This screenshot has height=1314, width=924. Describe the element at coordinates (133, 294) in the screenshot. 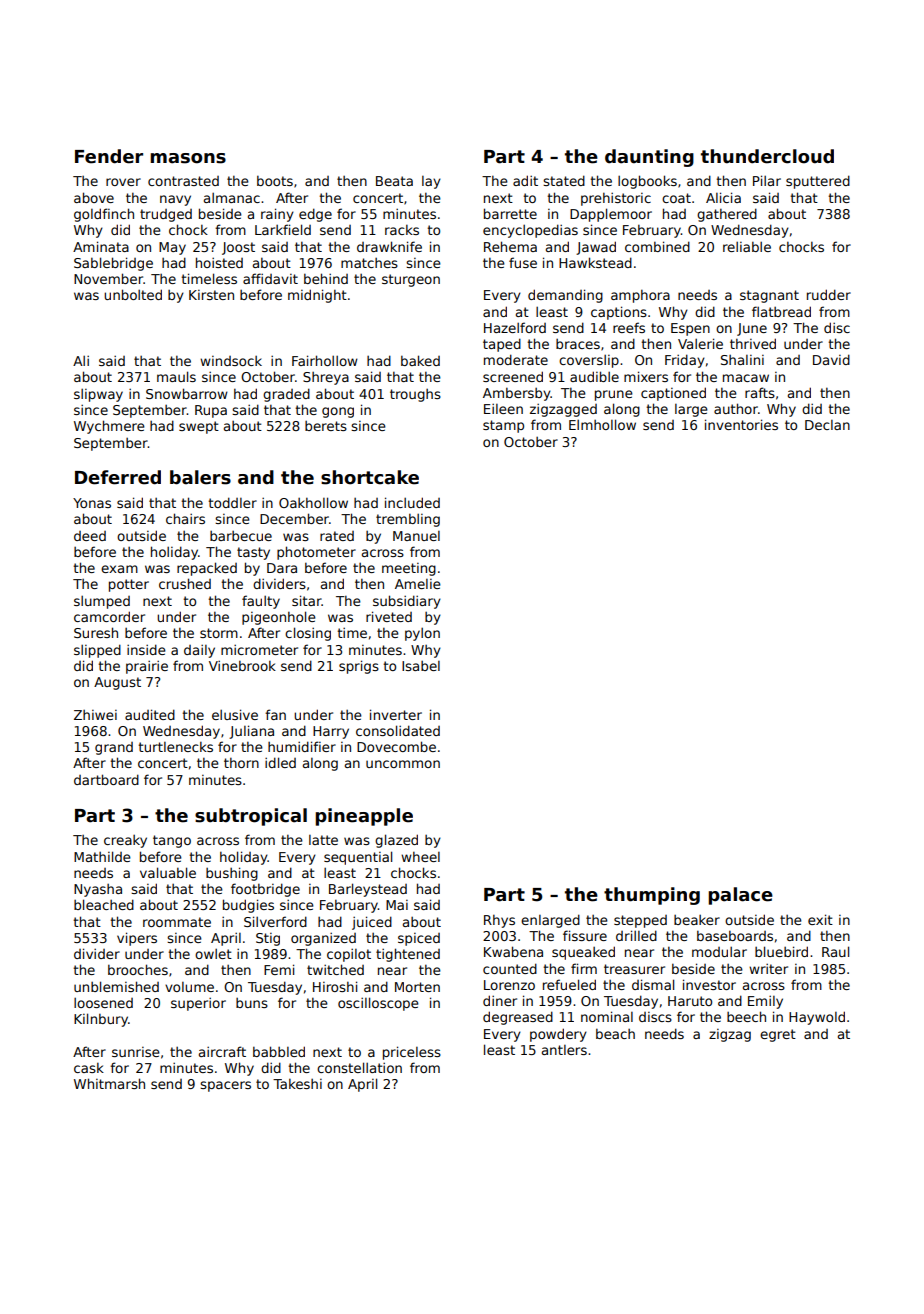

I see `unbolted` at that location.
